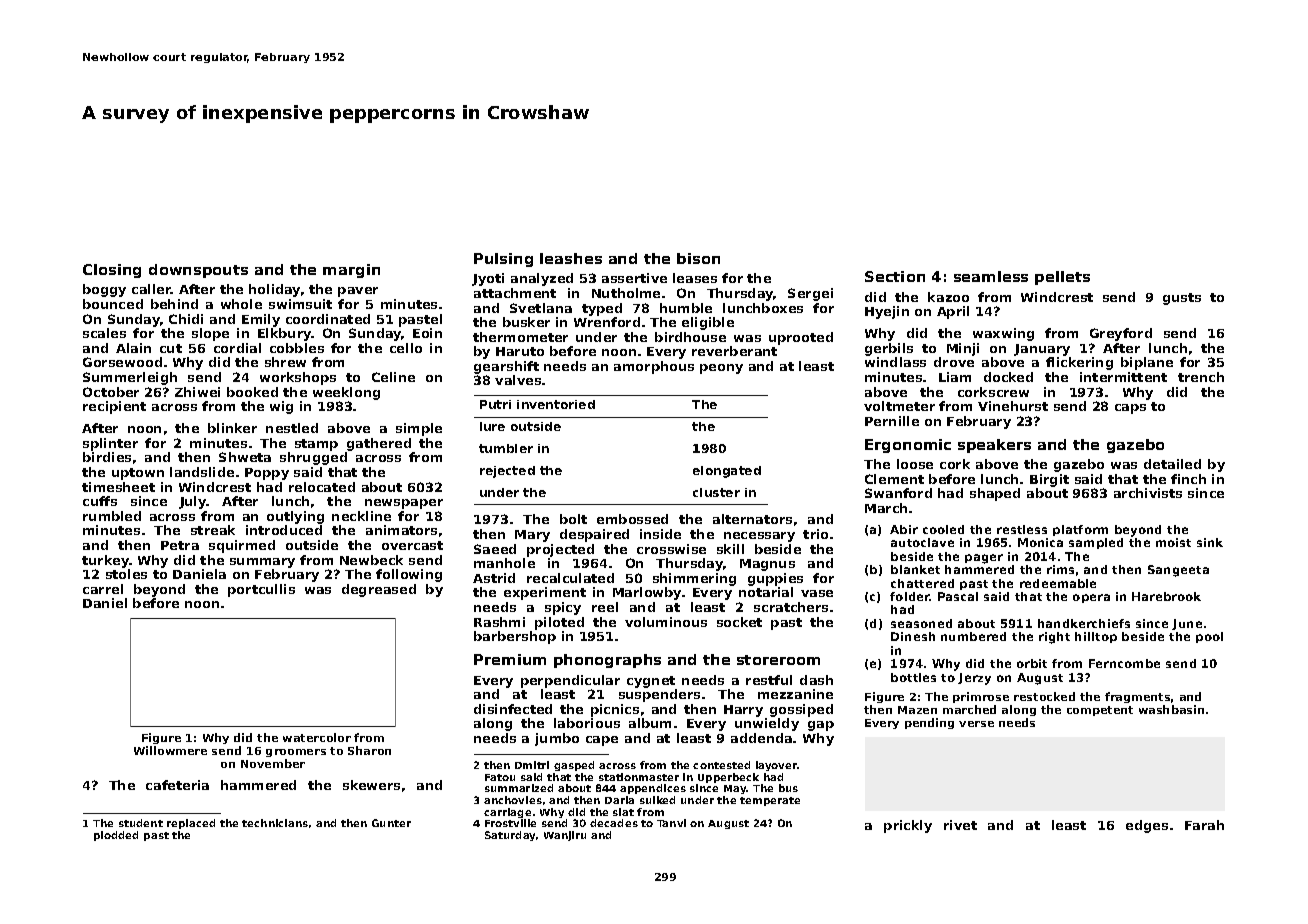  What do you see at coordinates (570, 681) in the page?
I see `perpendicular` at bounding box center [570, 681].
